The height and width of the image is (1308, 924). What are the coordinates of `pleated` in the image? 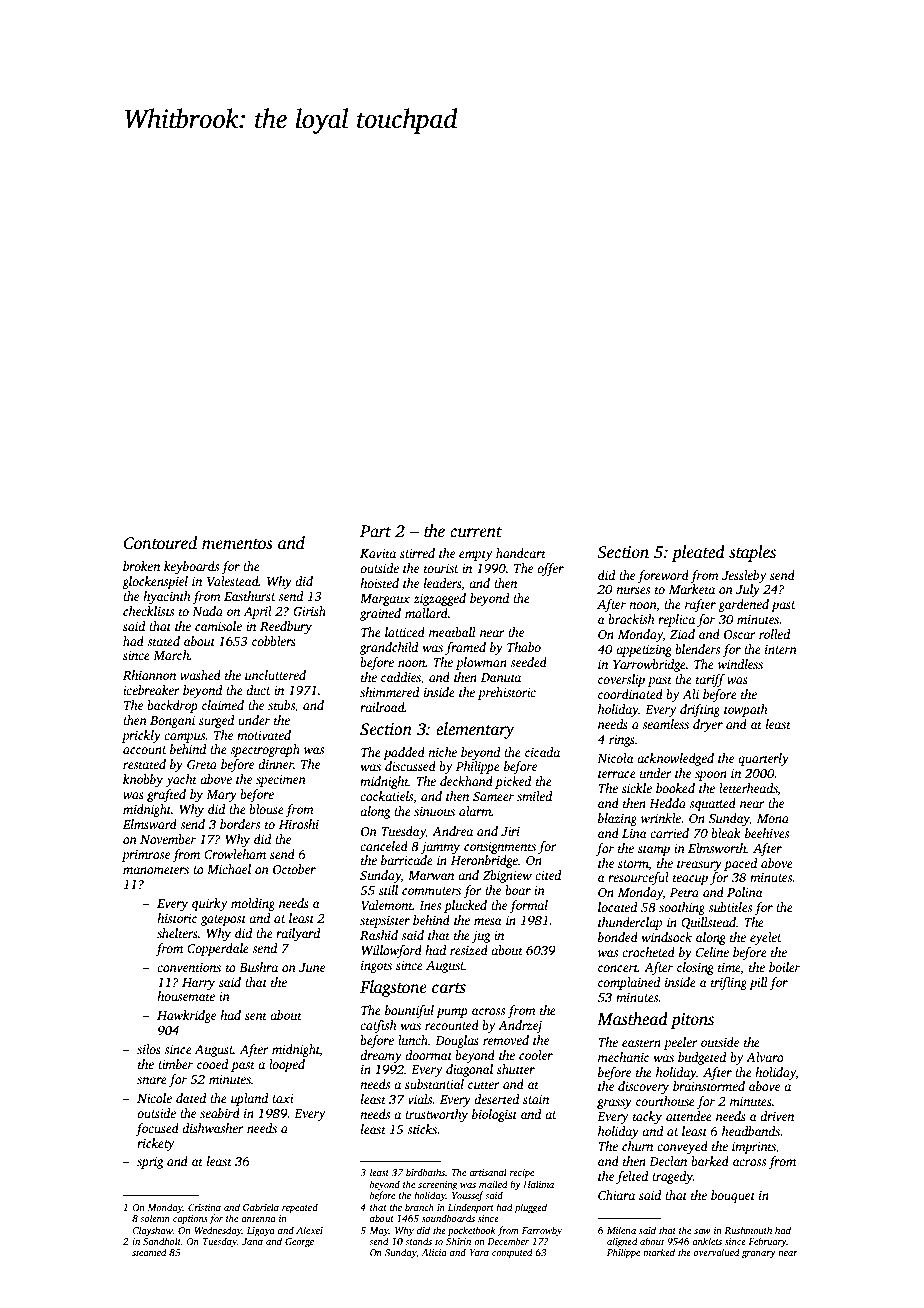 It's located at (698, 553).
